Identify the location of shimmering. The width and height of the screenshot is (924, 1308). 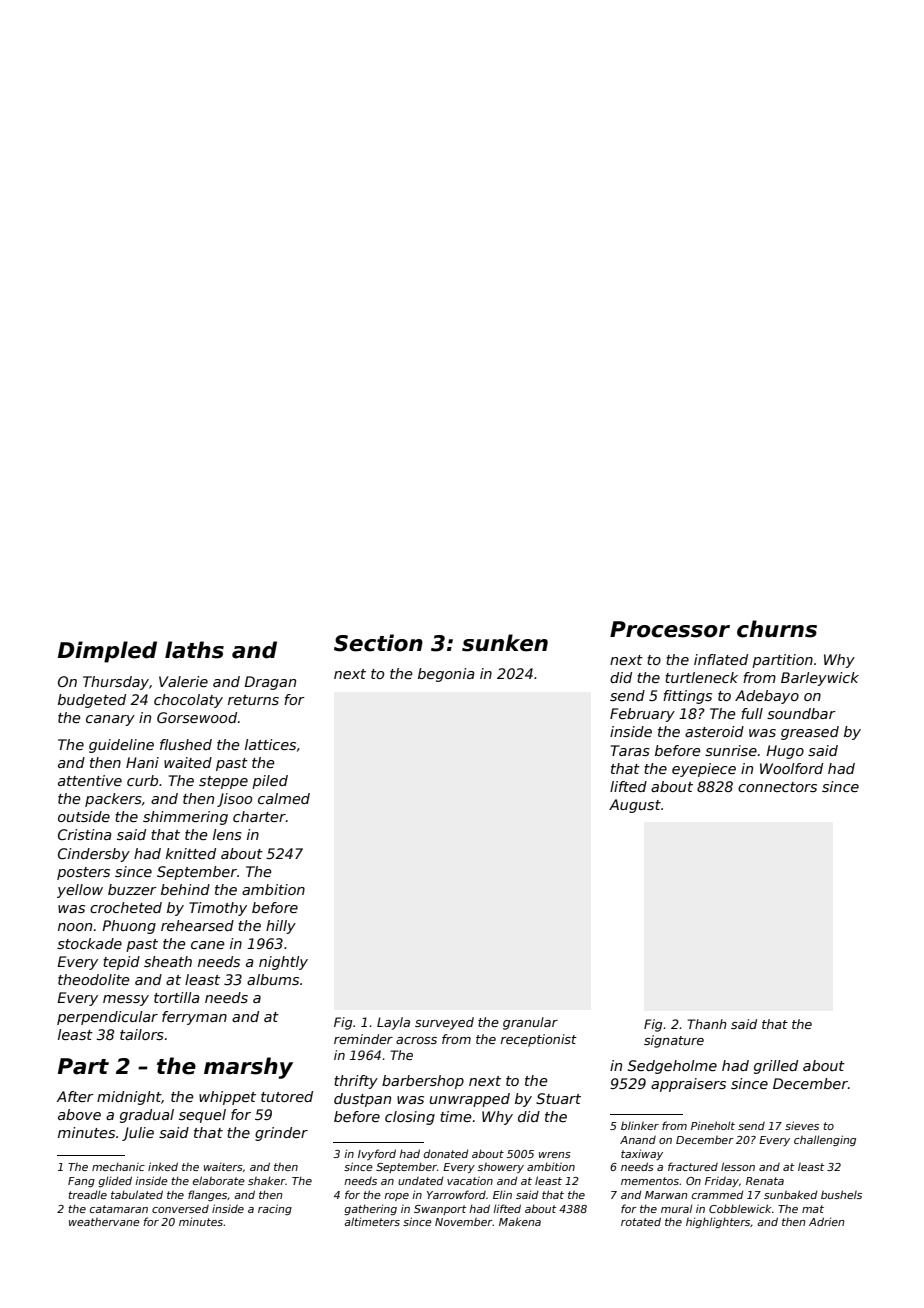
(185, 818).
